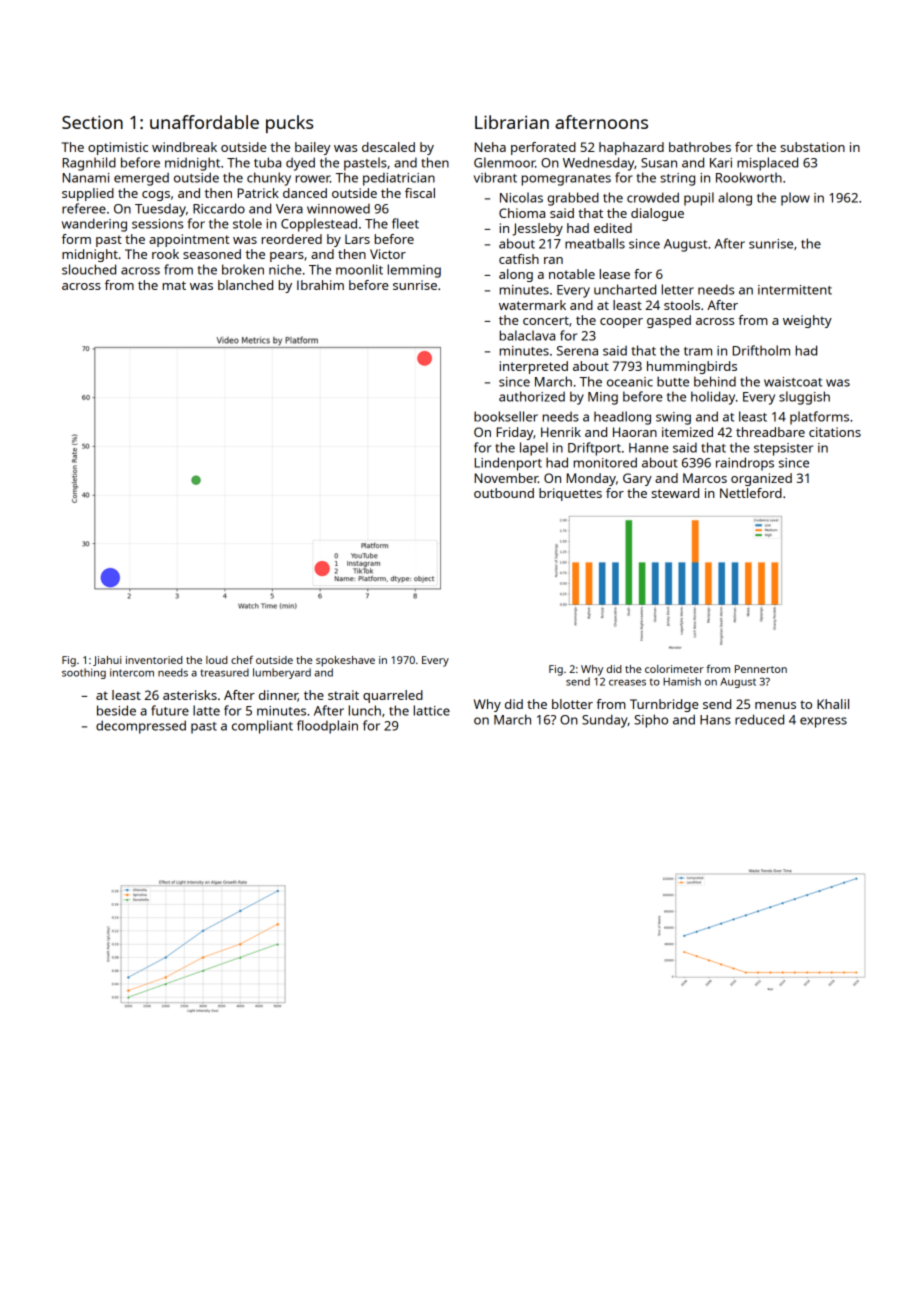  Describe the element at coordinates (245, 285) in the image. I see `blanched` at that location.
